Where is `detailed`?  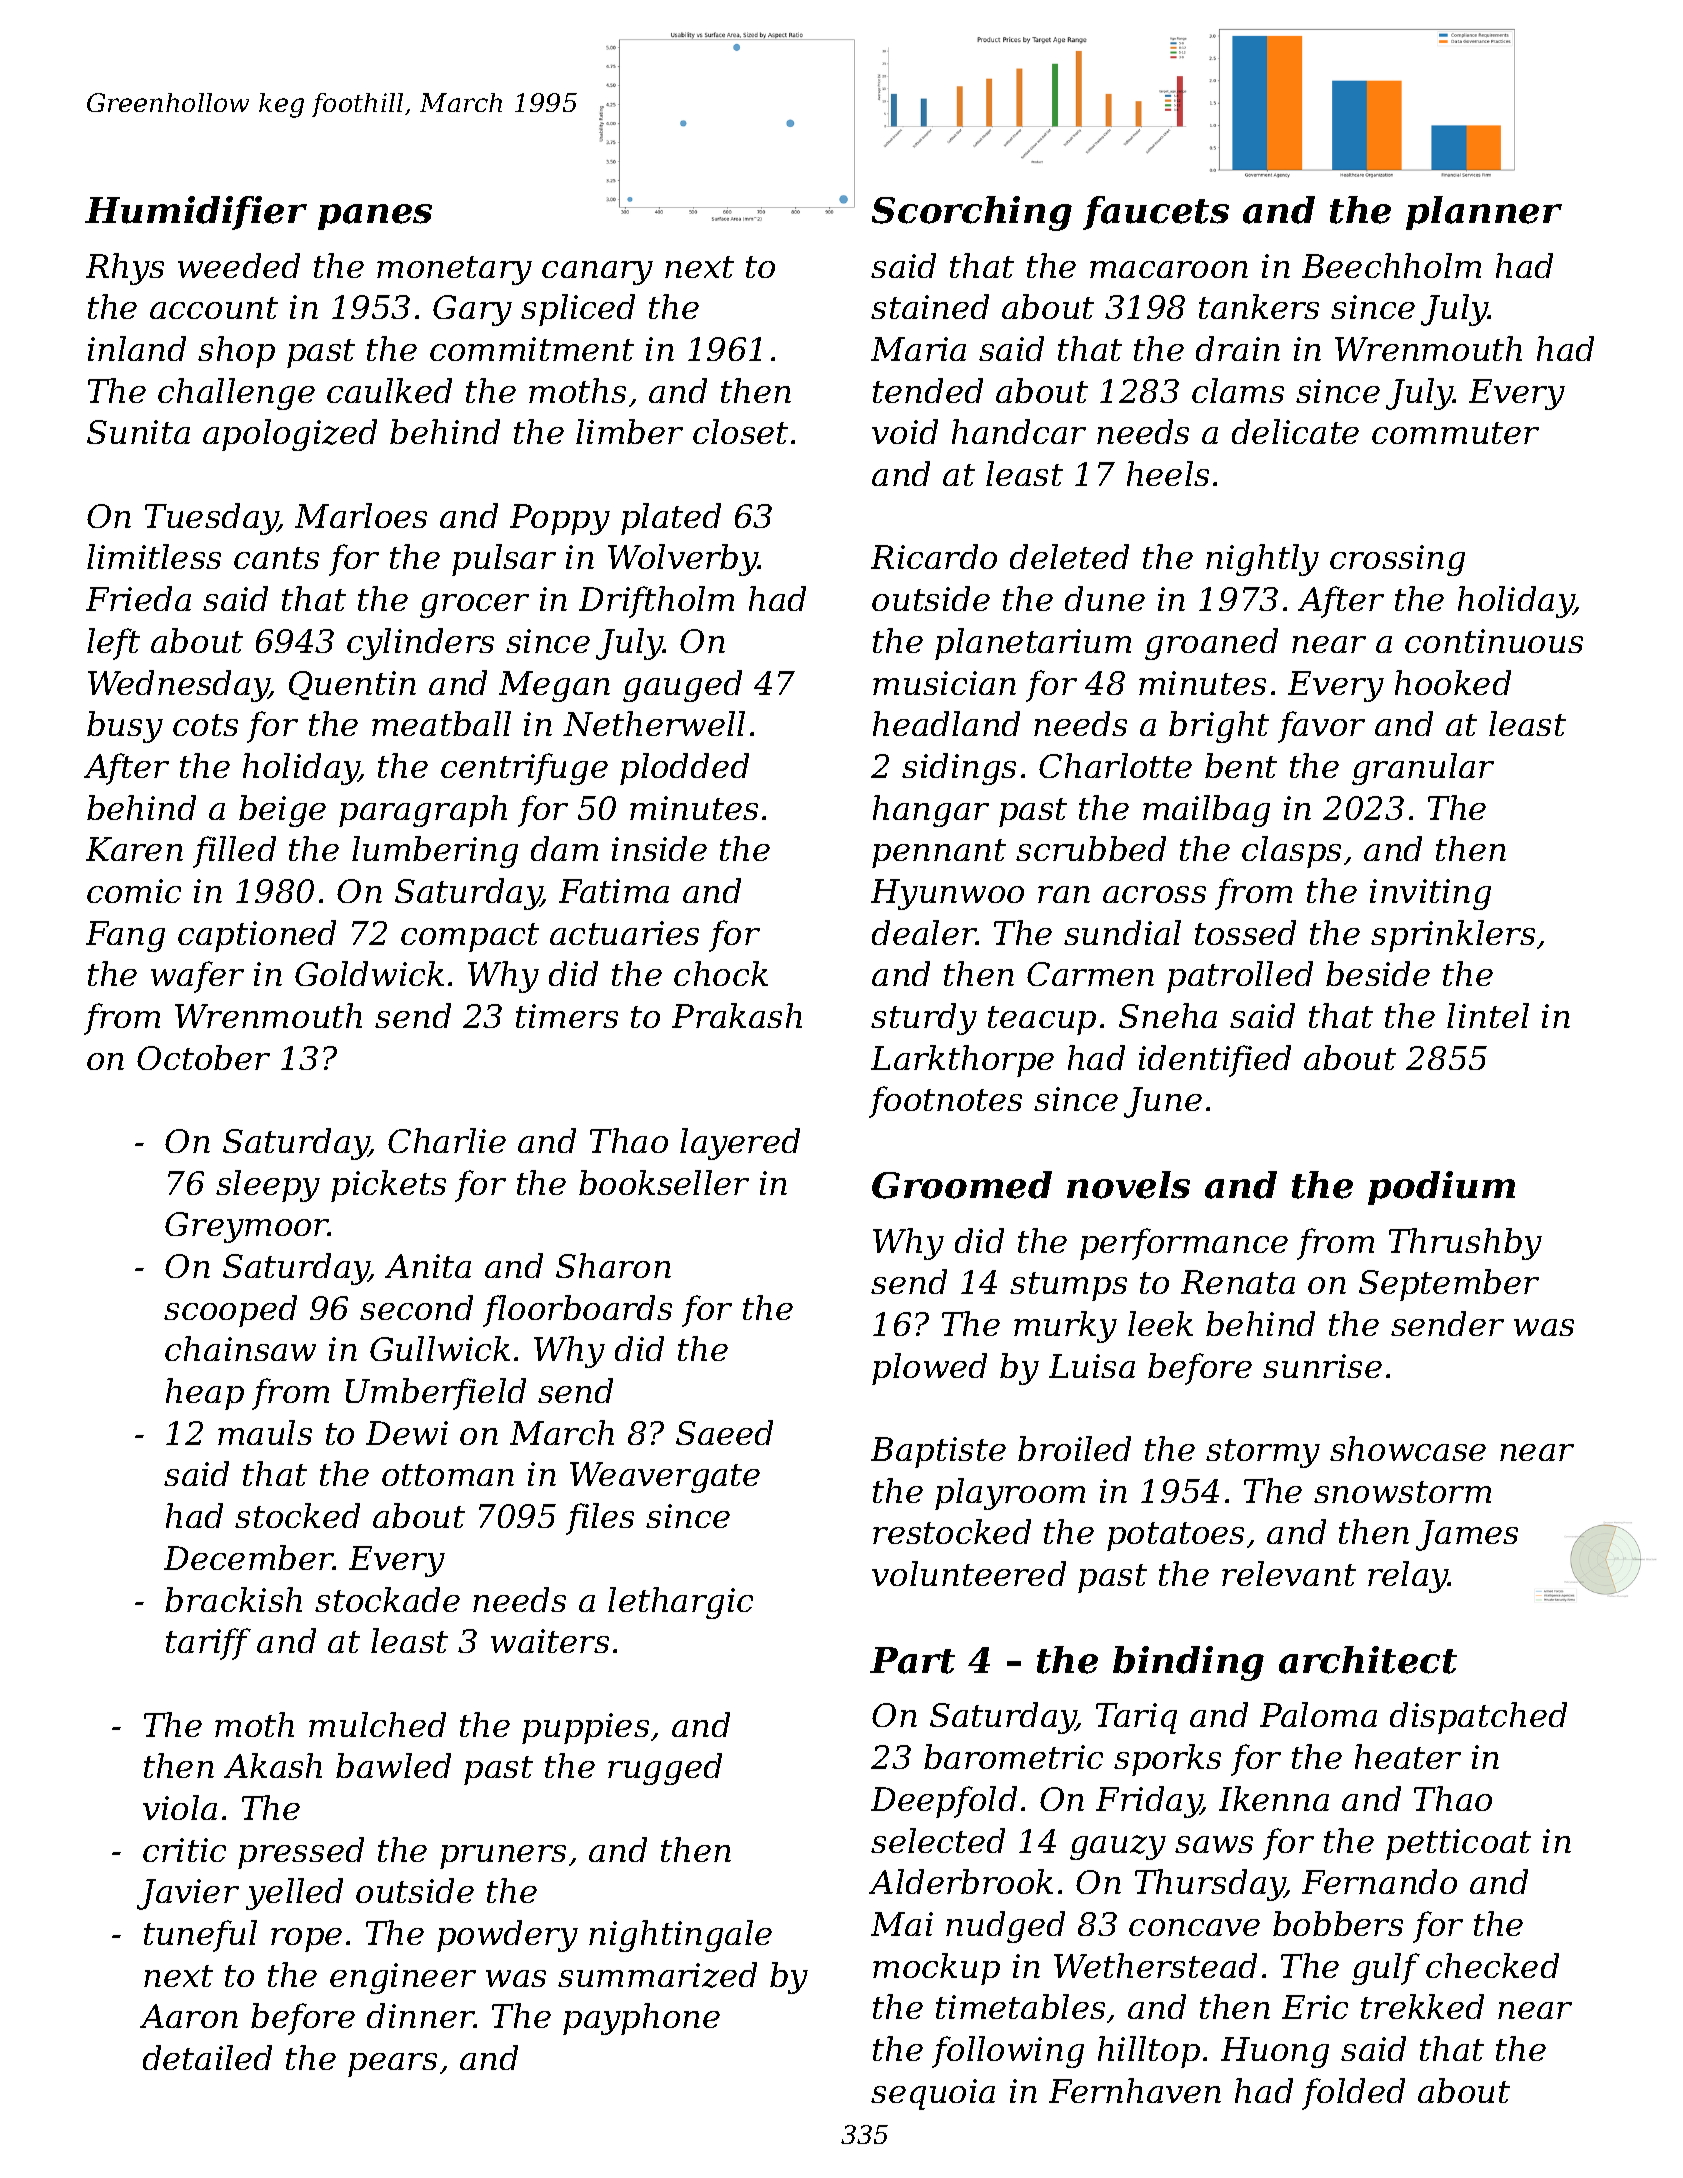 detailed is located at coordinates (207, 2057).
